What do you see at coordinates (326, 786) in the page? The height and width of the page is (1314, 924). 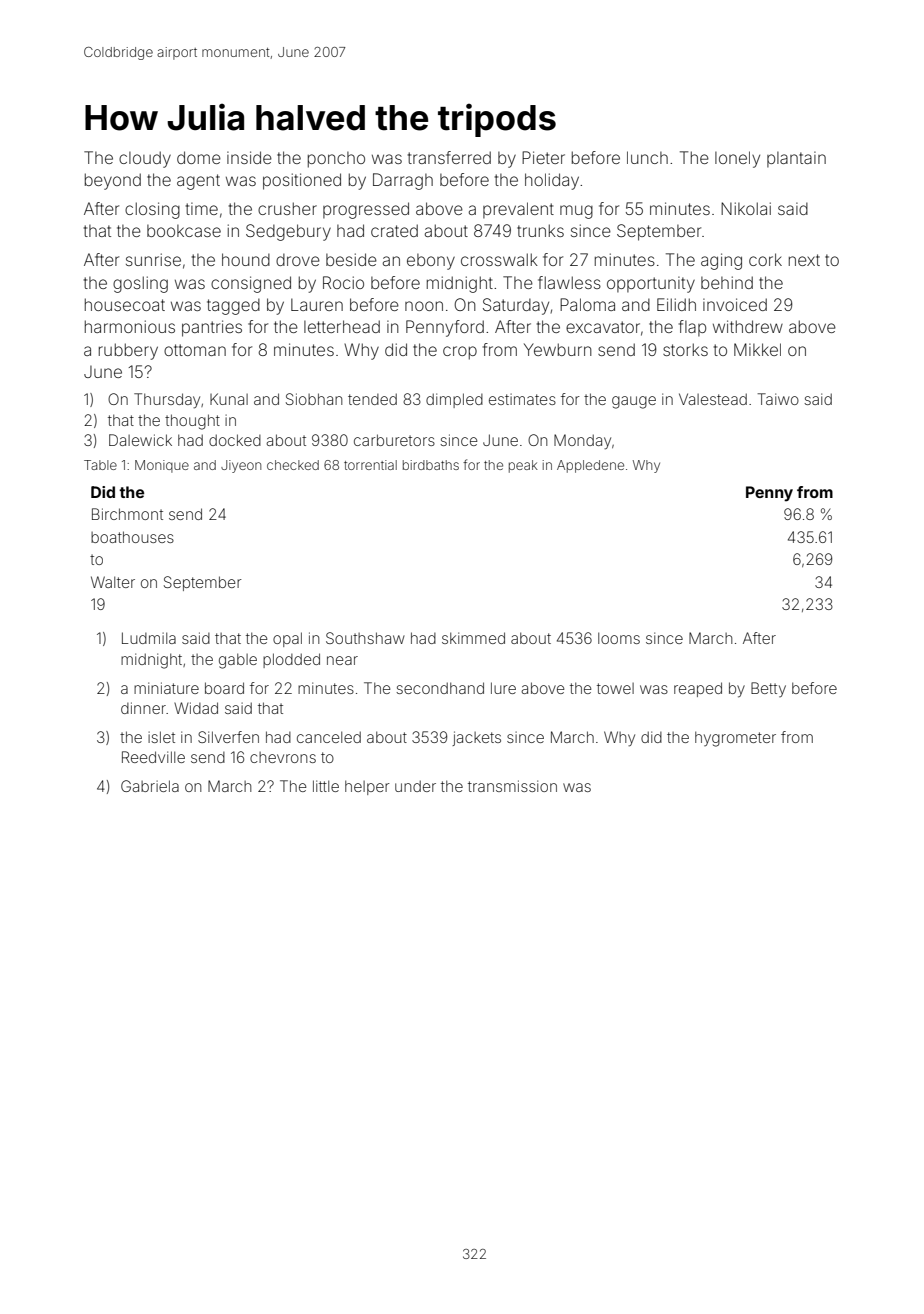 I see `little` at bounding box center [326, 786].
